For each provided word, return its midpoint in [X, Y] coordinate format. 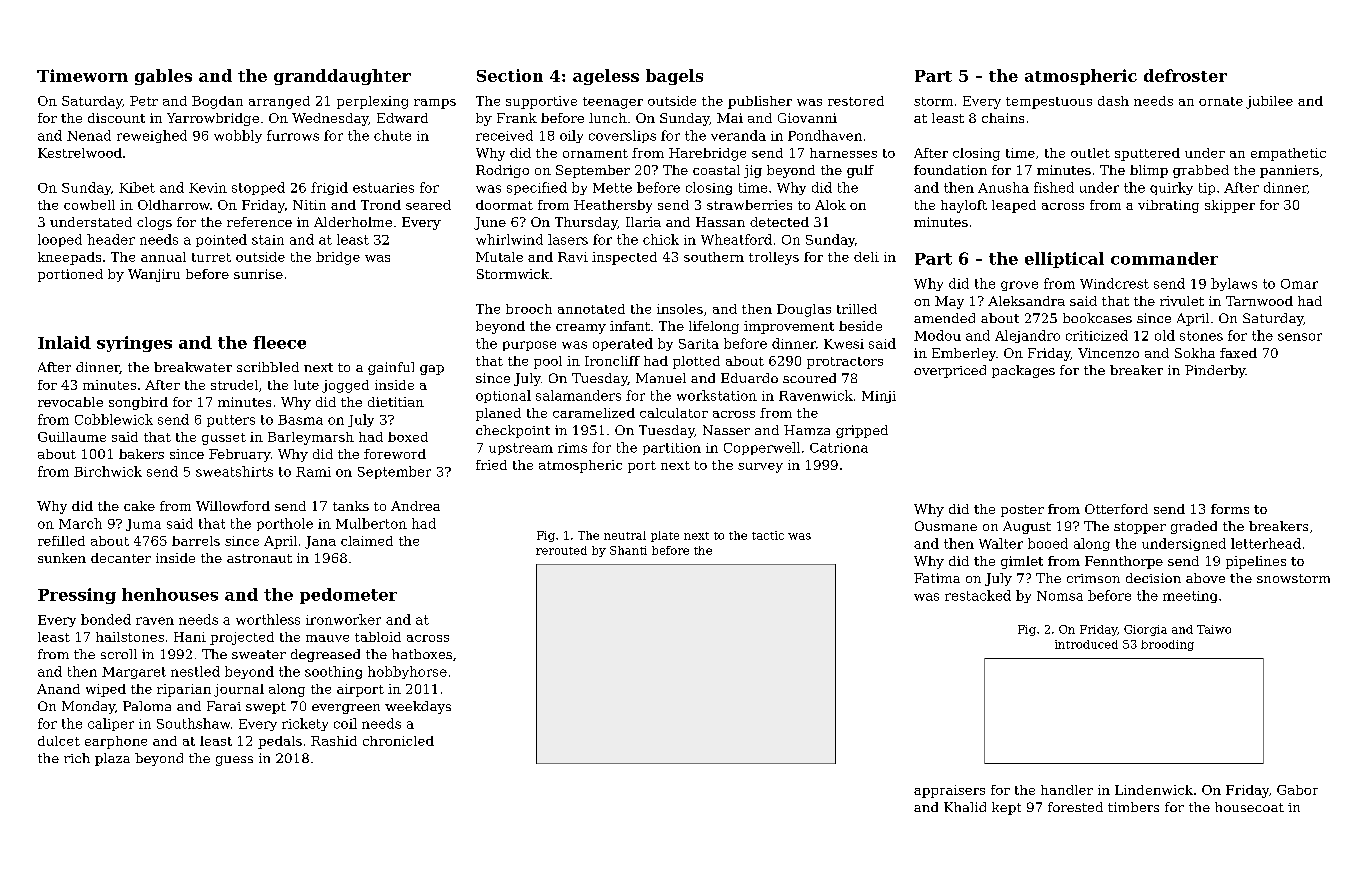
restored [856, 101]
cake [139, 506]
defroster [1185, 75]
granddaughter [342, 77]
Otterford [1116, 509]
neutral [625, 535]
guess [234, 761]
